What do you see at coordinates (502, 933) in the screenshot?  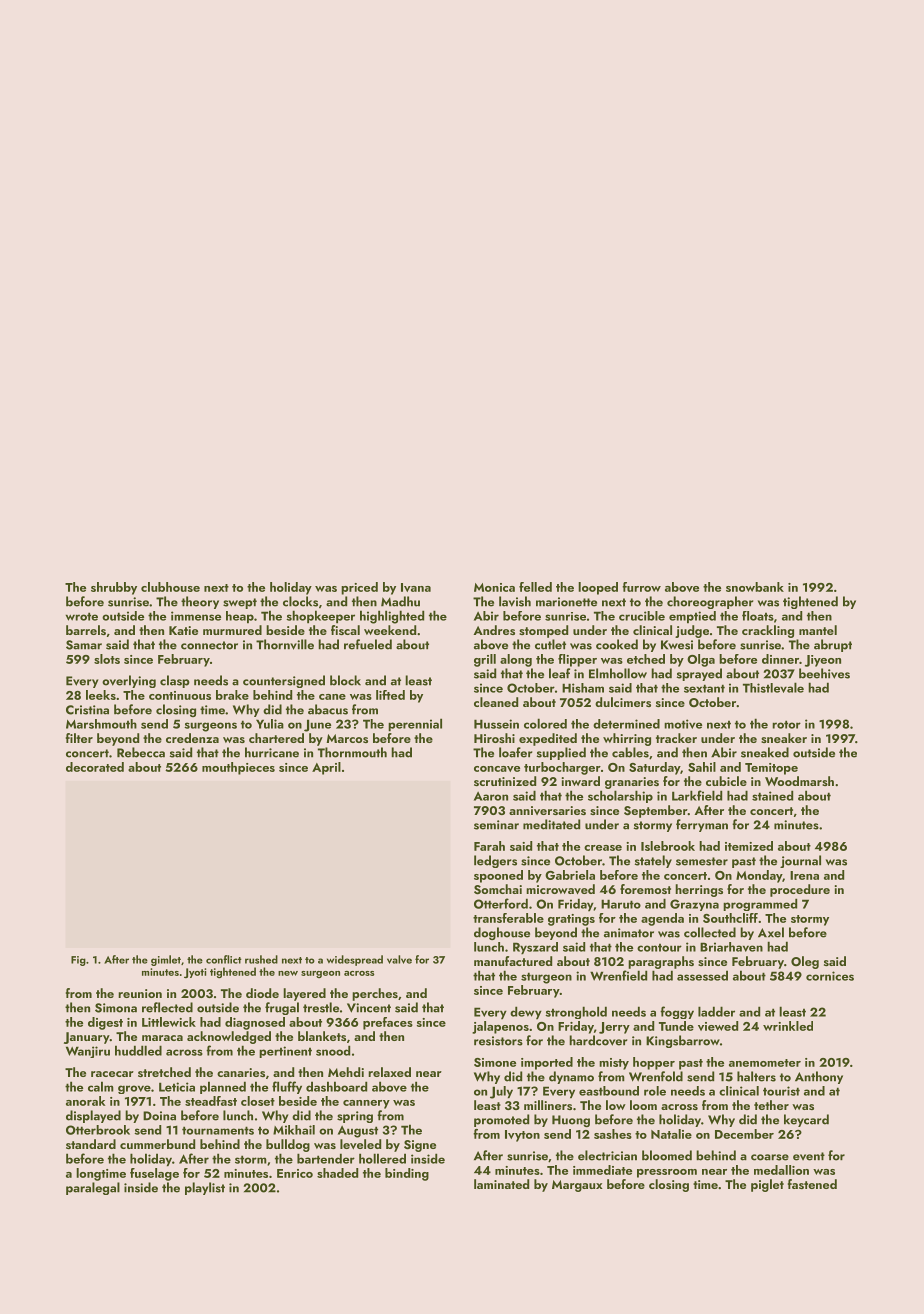 I see `doghouse` at bounding box center [502, 933].
